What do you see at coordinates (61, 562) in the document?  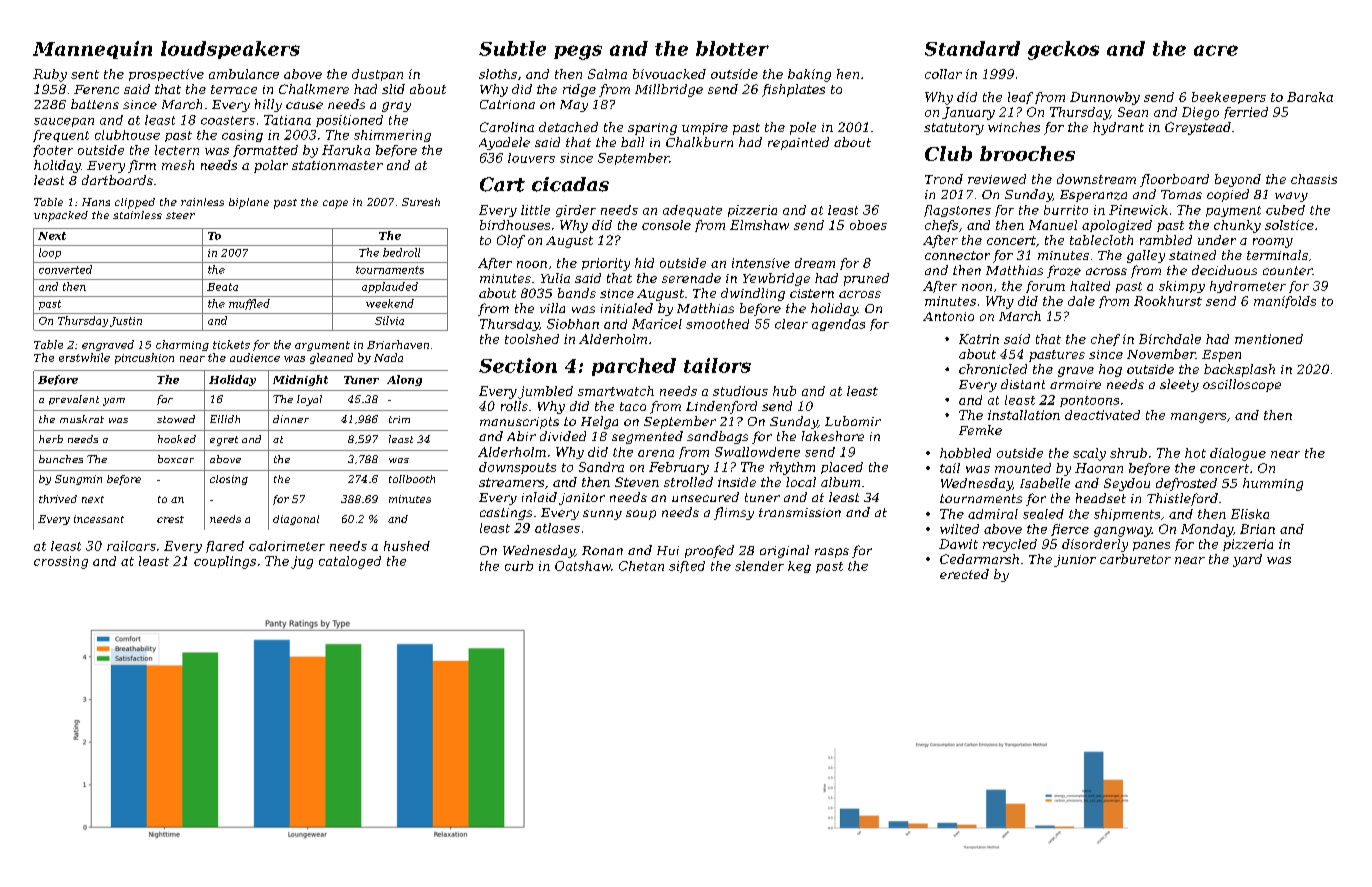 I see `crossing` at bounding box center [61, 562].
